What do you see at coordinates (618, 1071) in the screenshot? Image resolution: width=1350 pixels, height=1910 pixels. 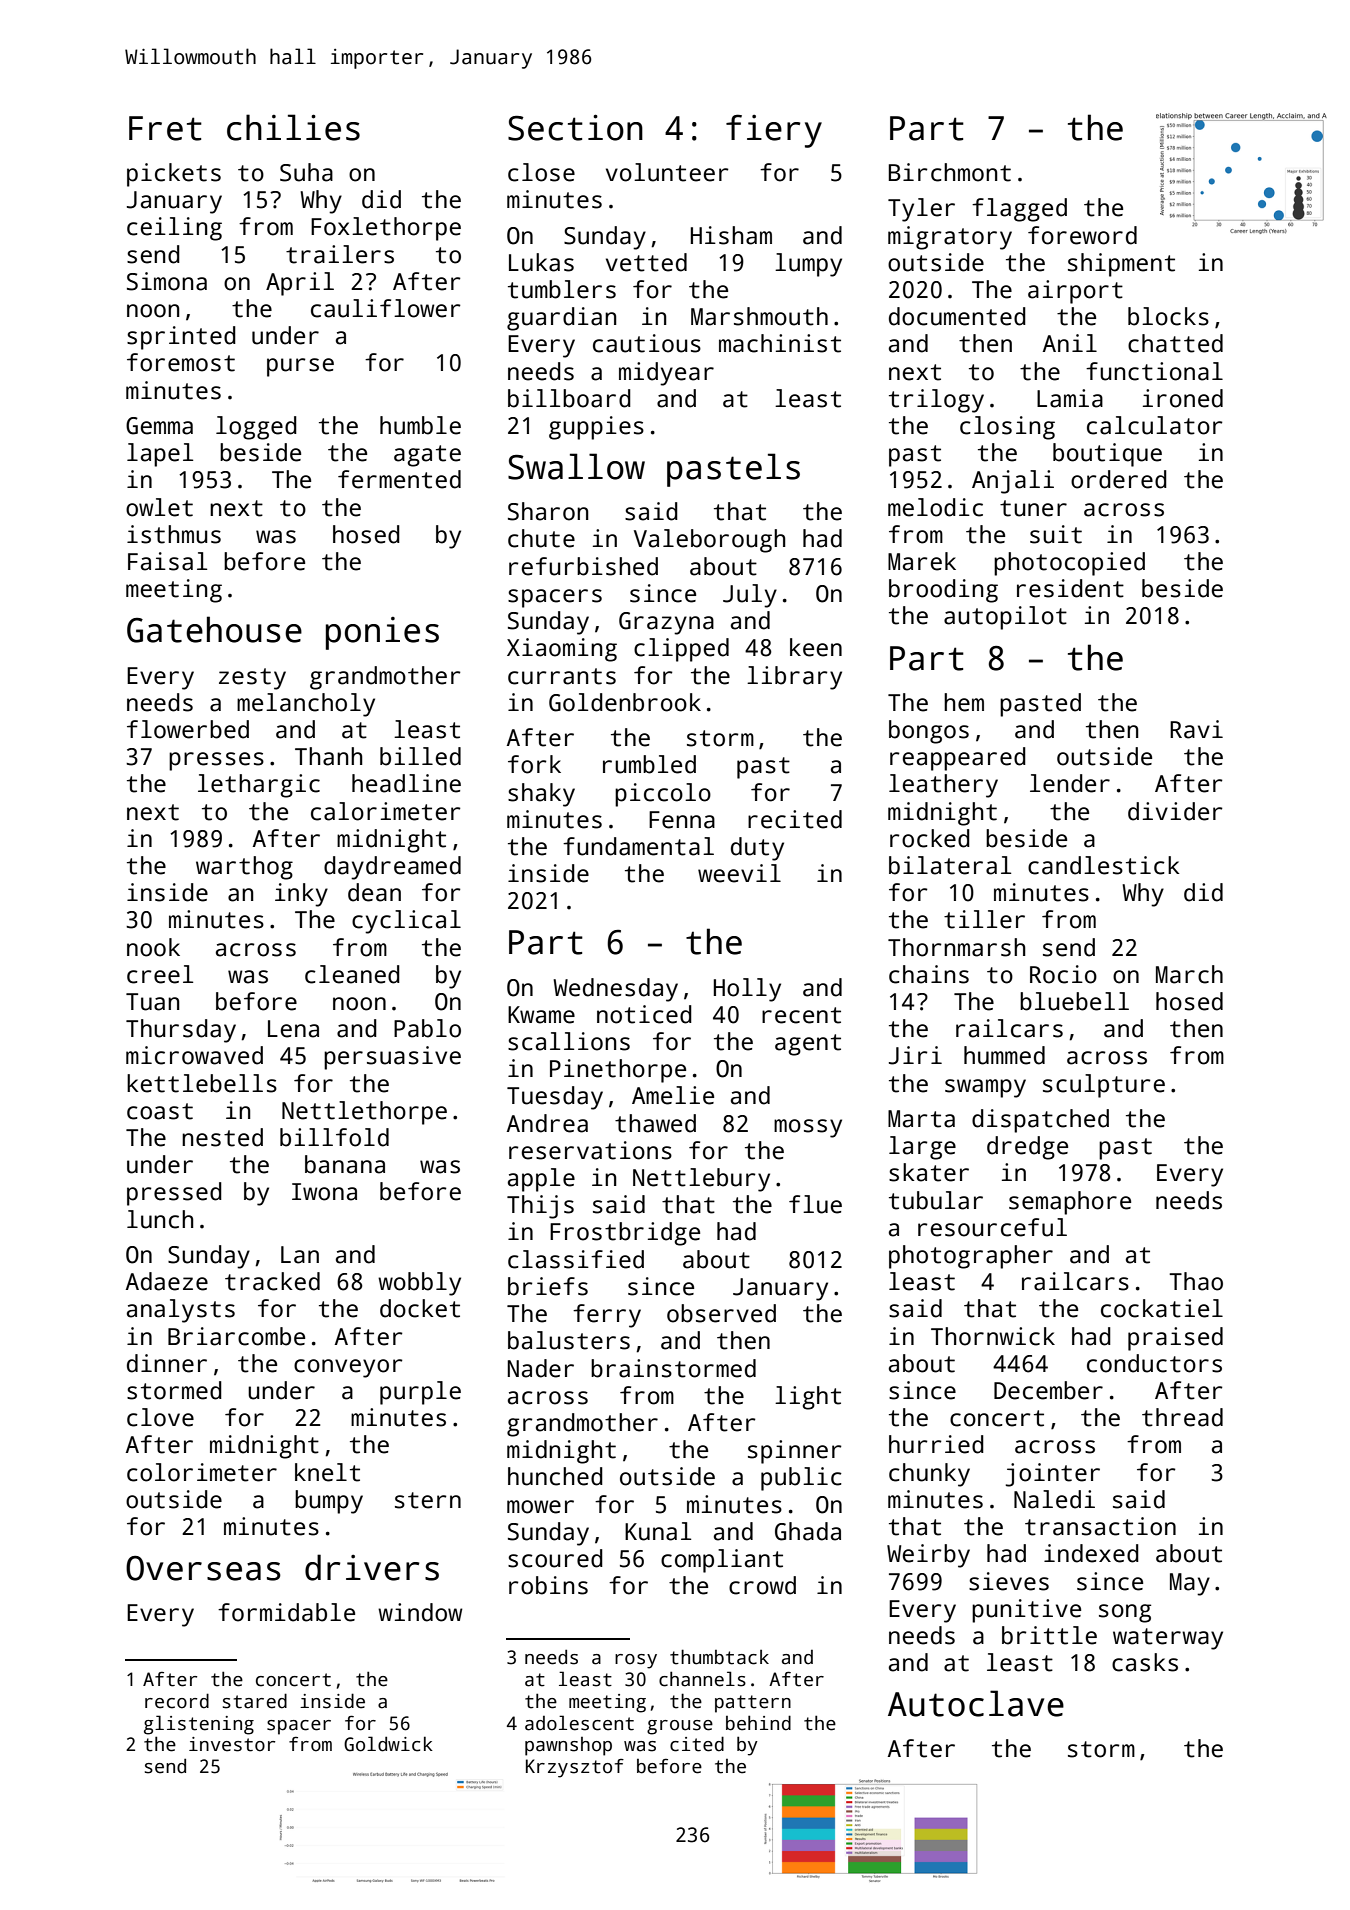 I see `Pinethorpe` at bounding box center [618, 1071].
